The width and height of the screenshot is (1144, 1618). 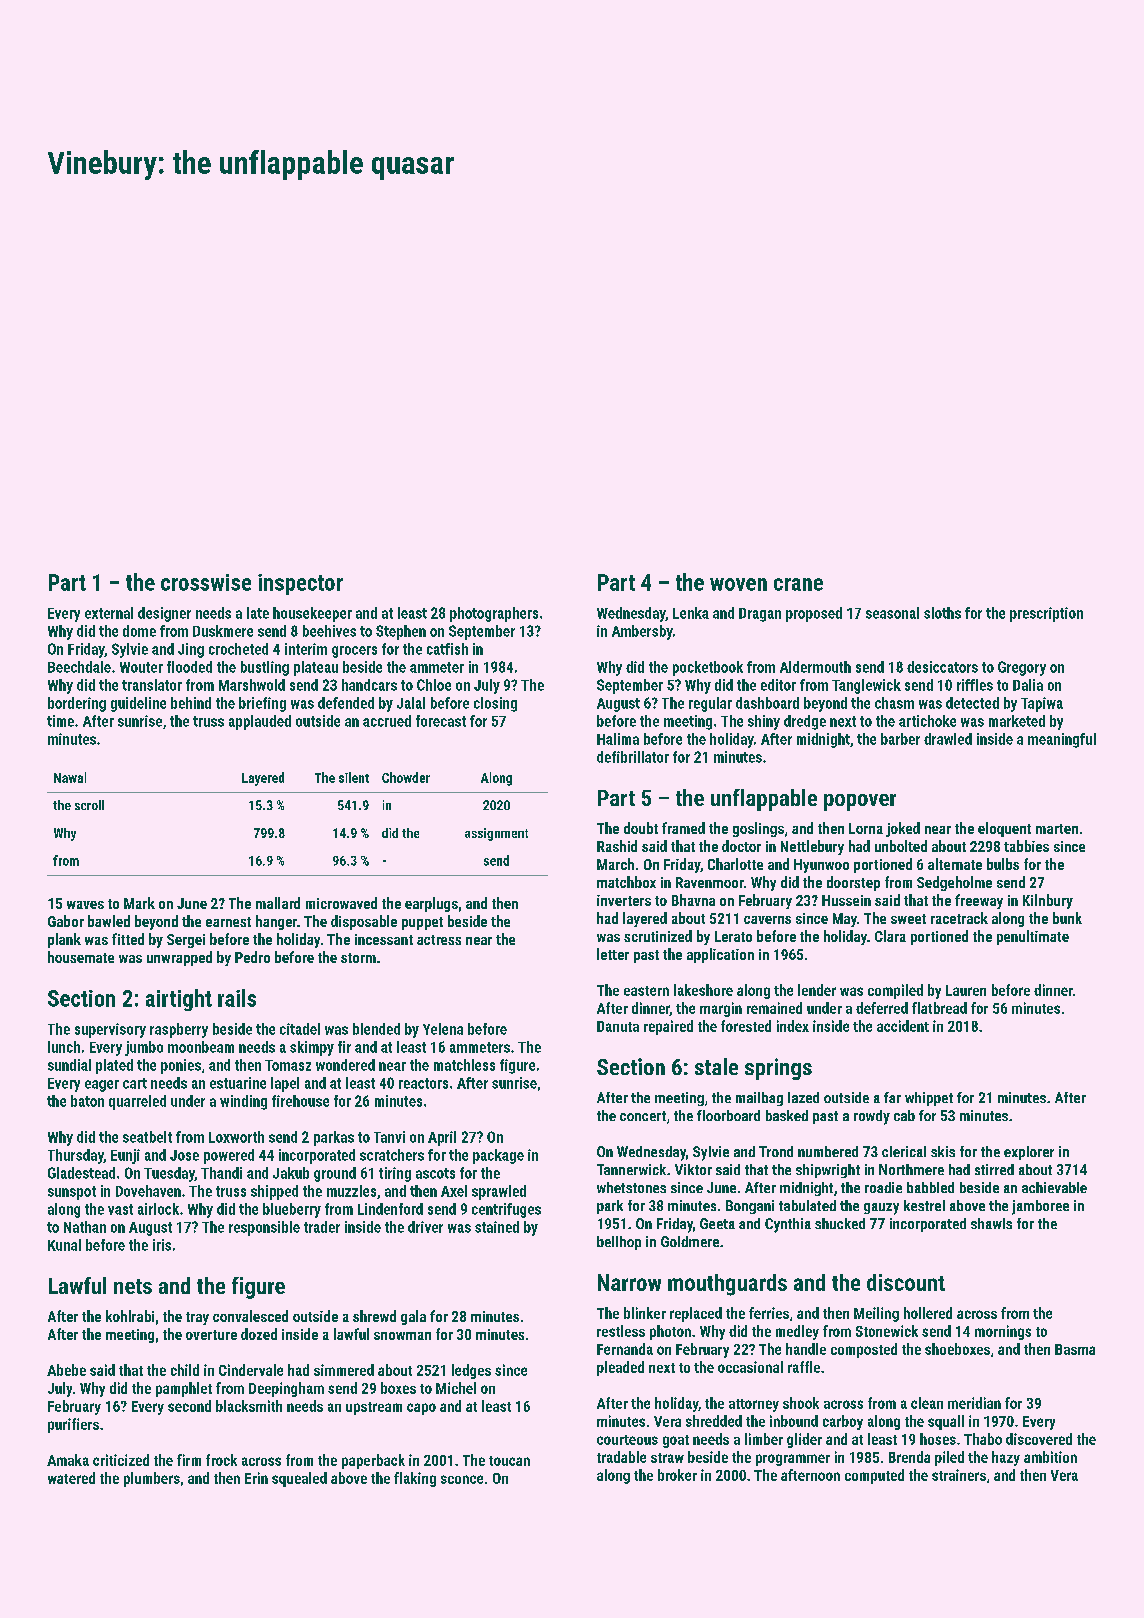 I want to click on housekeeper, so click(x=312, y=614).
